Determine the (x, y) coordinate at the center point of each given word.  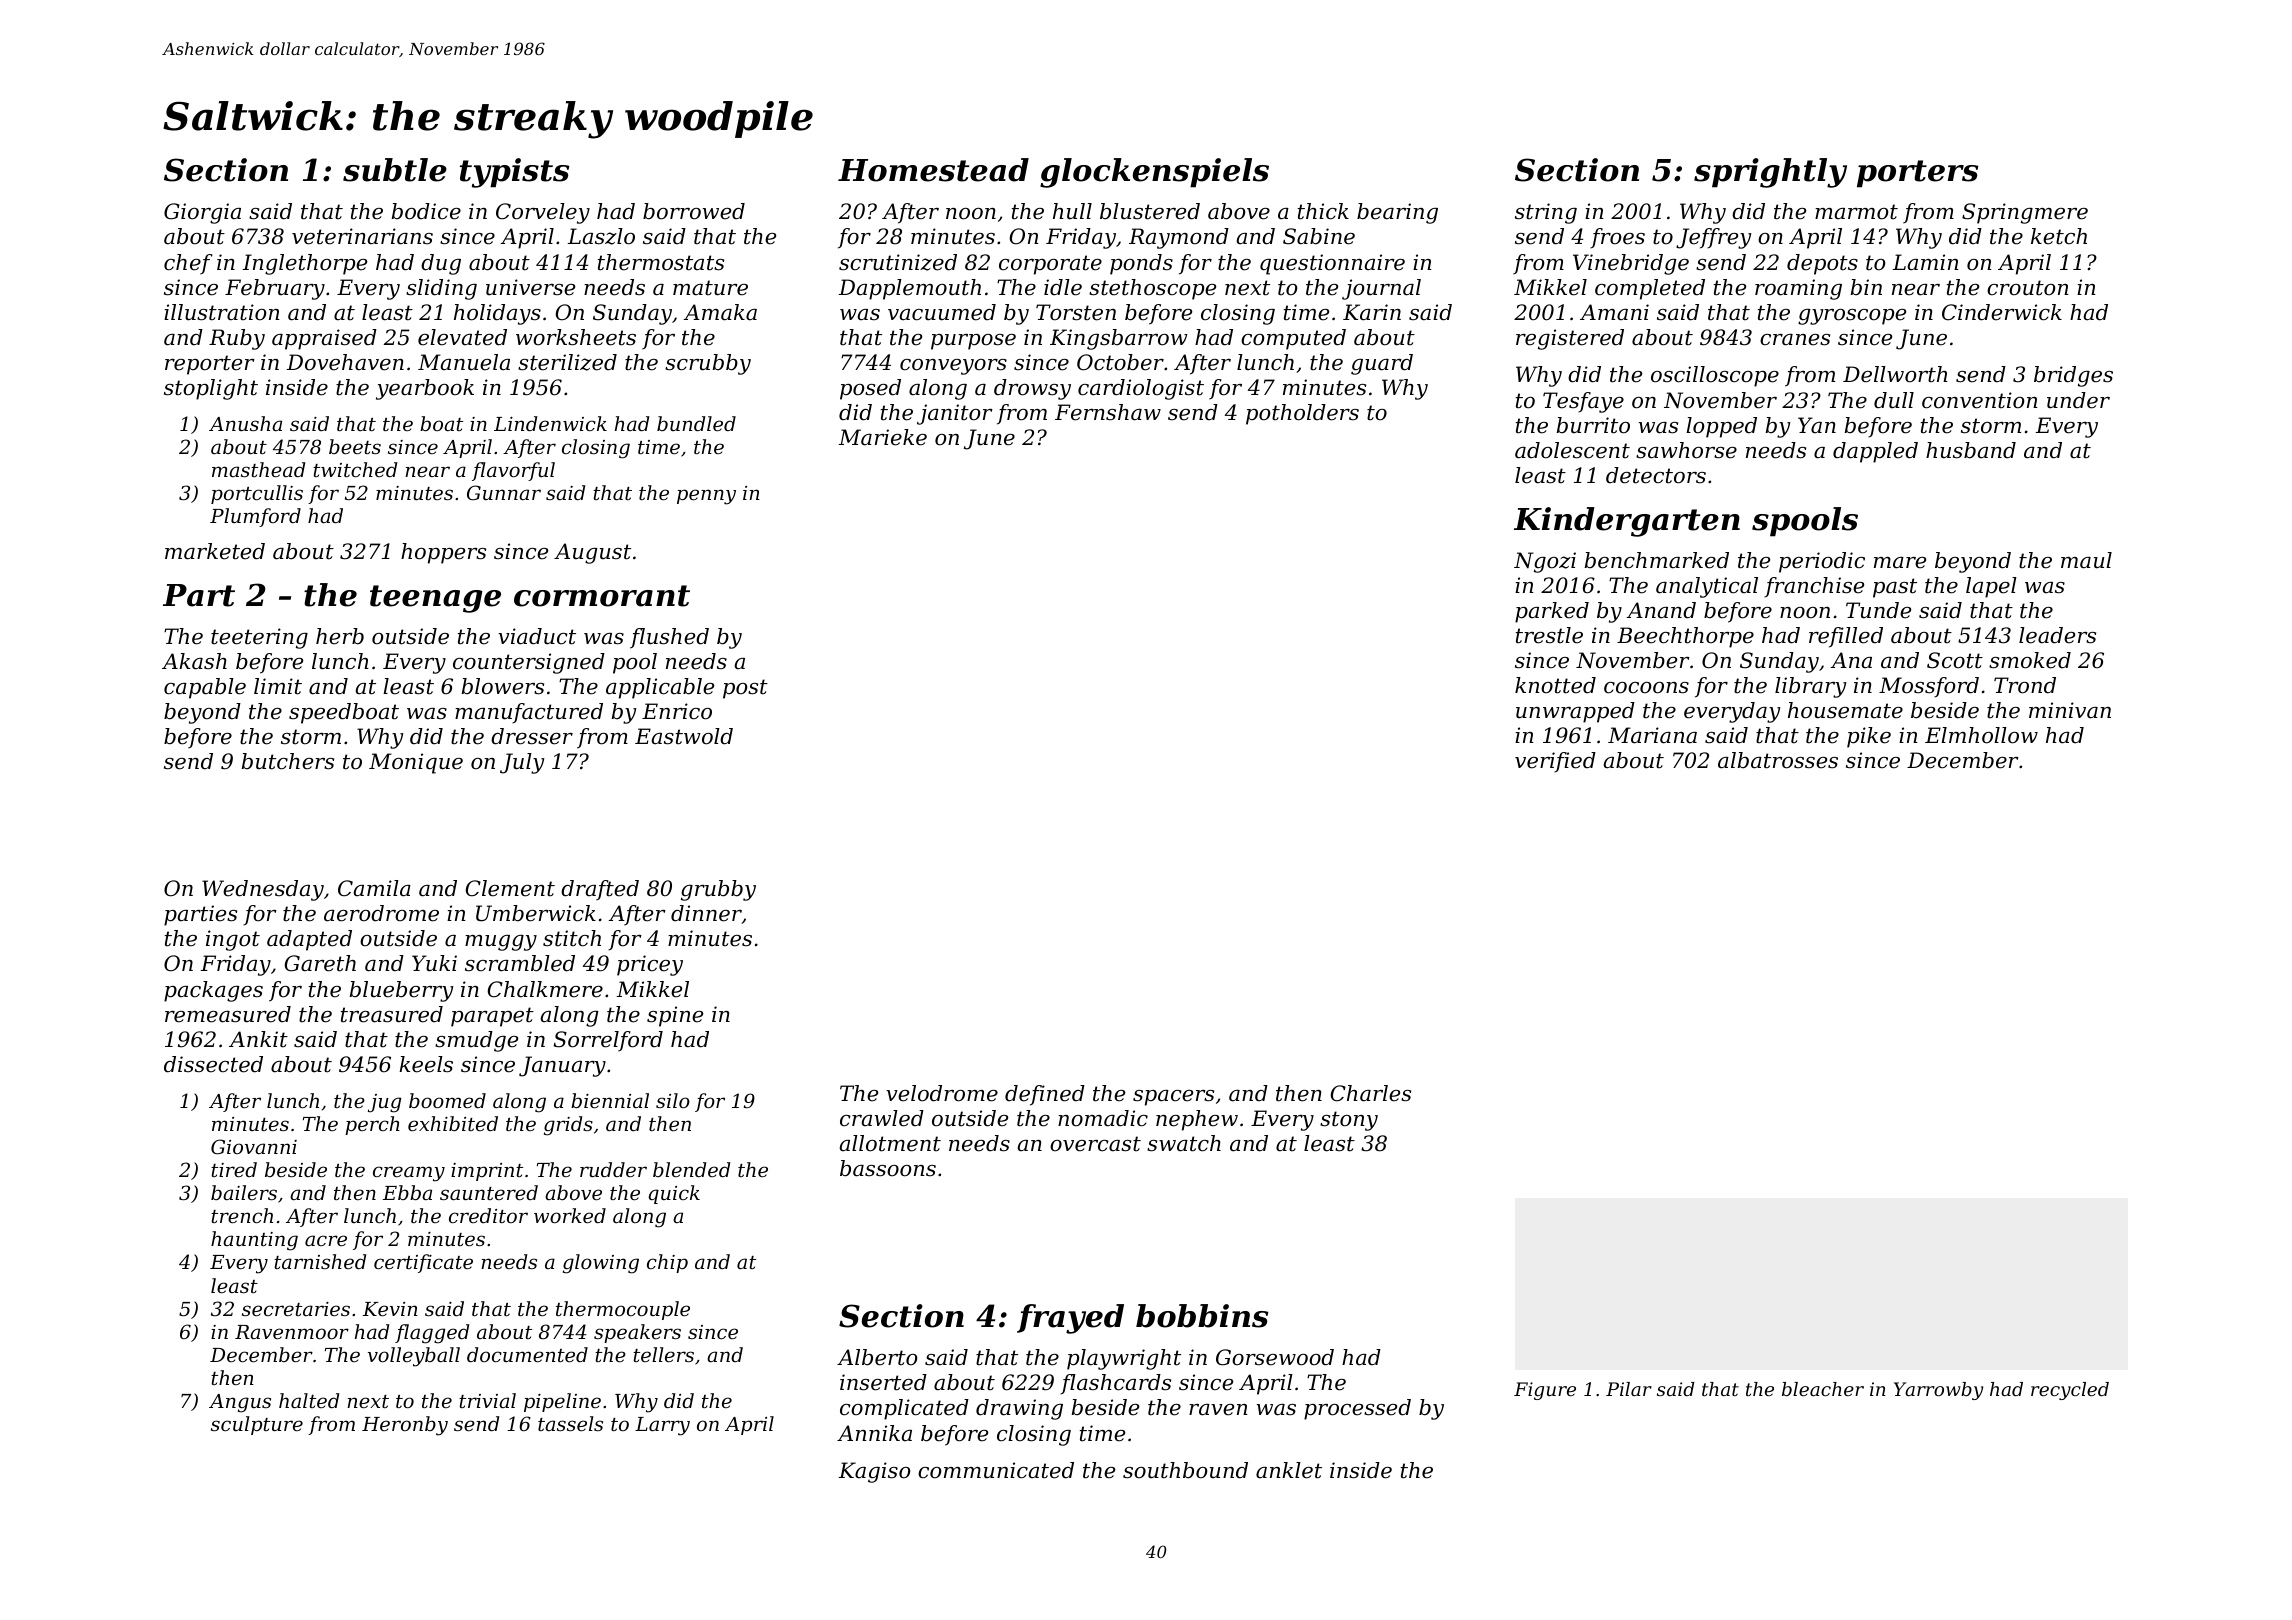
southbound (1185, 1470)
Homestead (933, 170)
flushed (669, 638)
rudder (613, 1169)
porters (1917, 174)
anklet (1289, 1470)
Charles (1371, 1093)
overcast (1095, 1144)
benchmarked (1657, 560)
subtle (395, 170)
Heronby (405, 1426)
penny (706, 497)
